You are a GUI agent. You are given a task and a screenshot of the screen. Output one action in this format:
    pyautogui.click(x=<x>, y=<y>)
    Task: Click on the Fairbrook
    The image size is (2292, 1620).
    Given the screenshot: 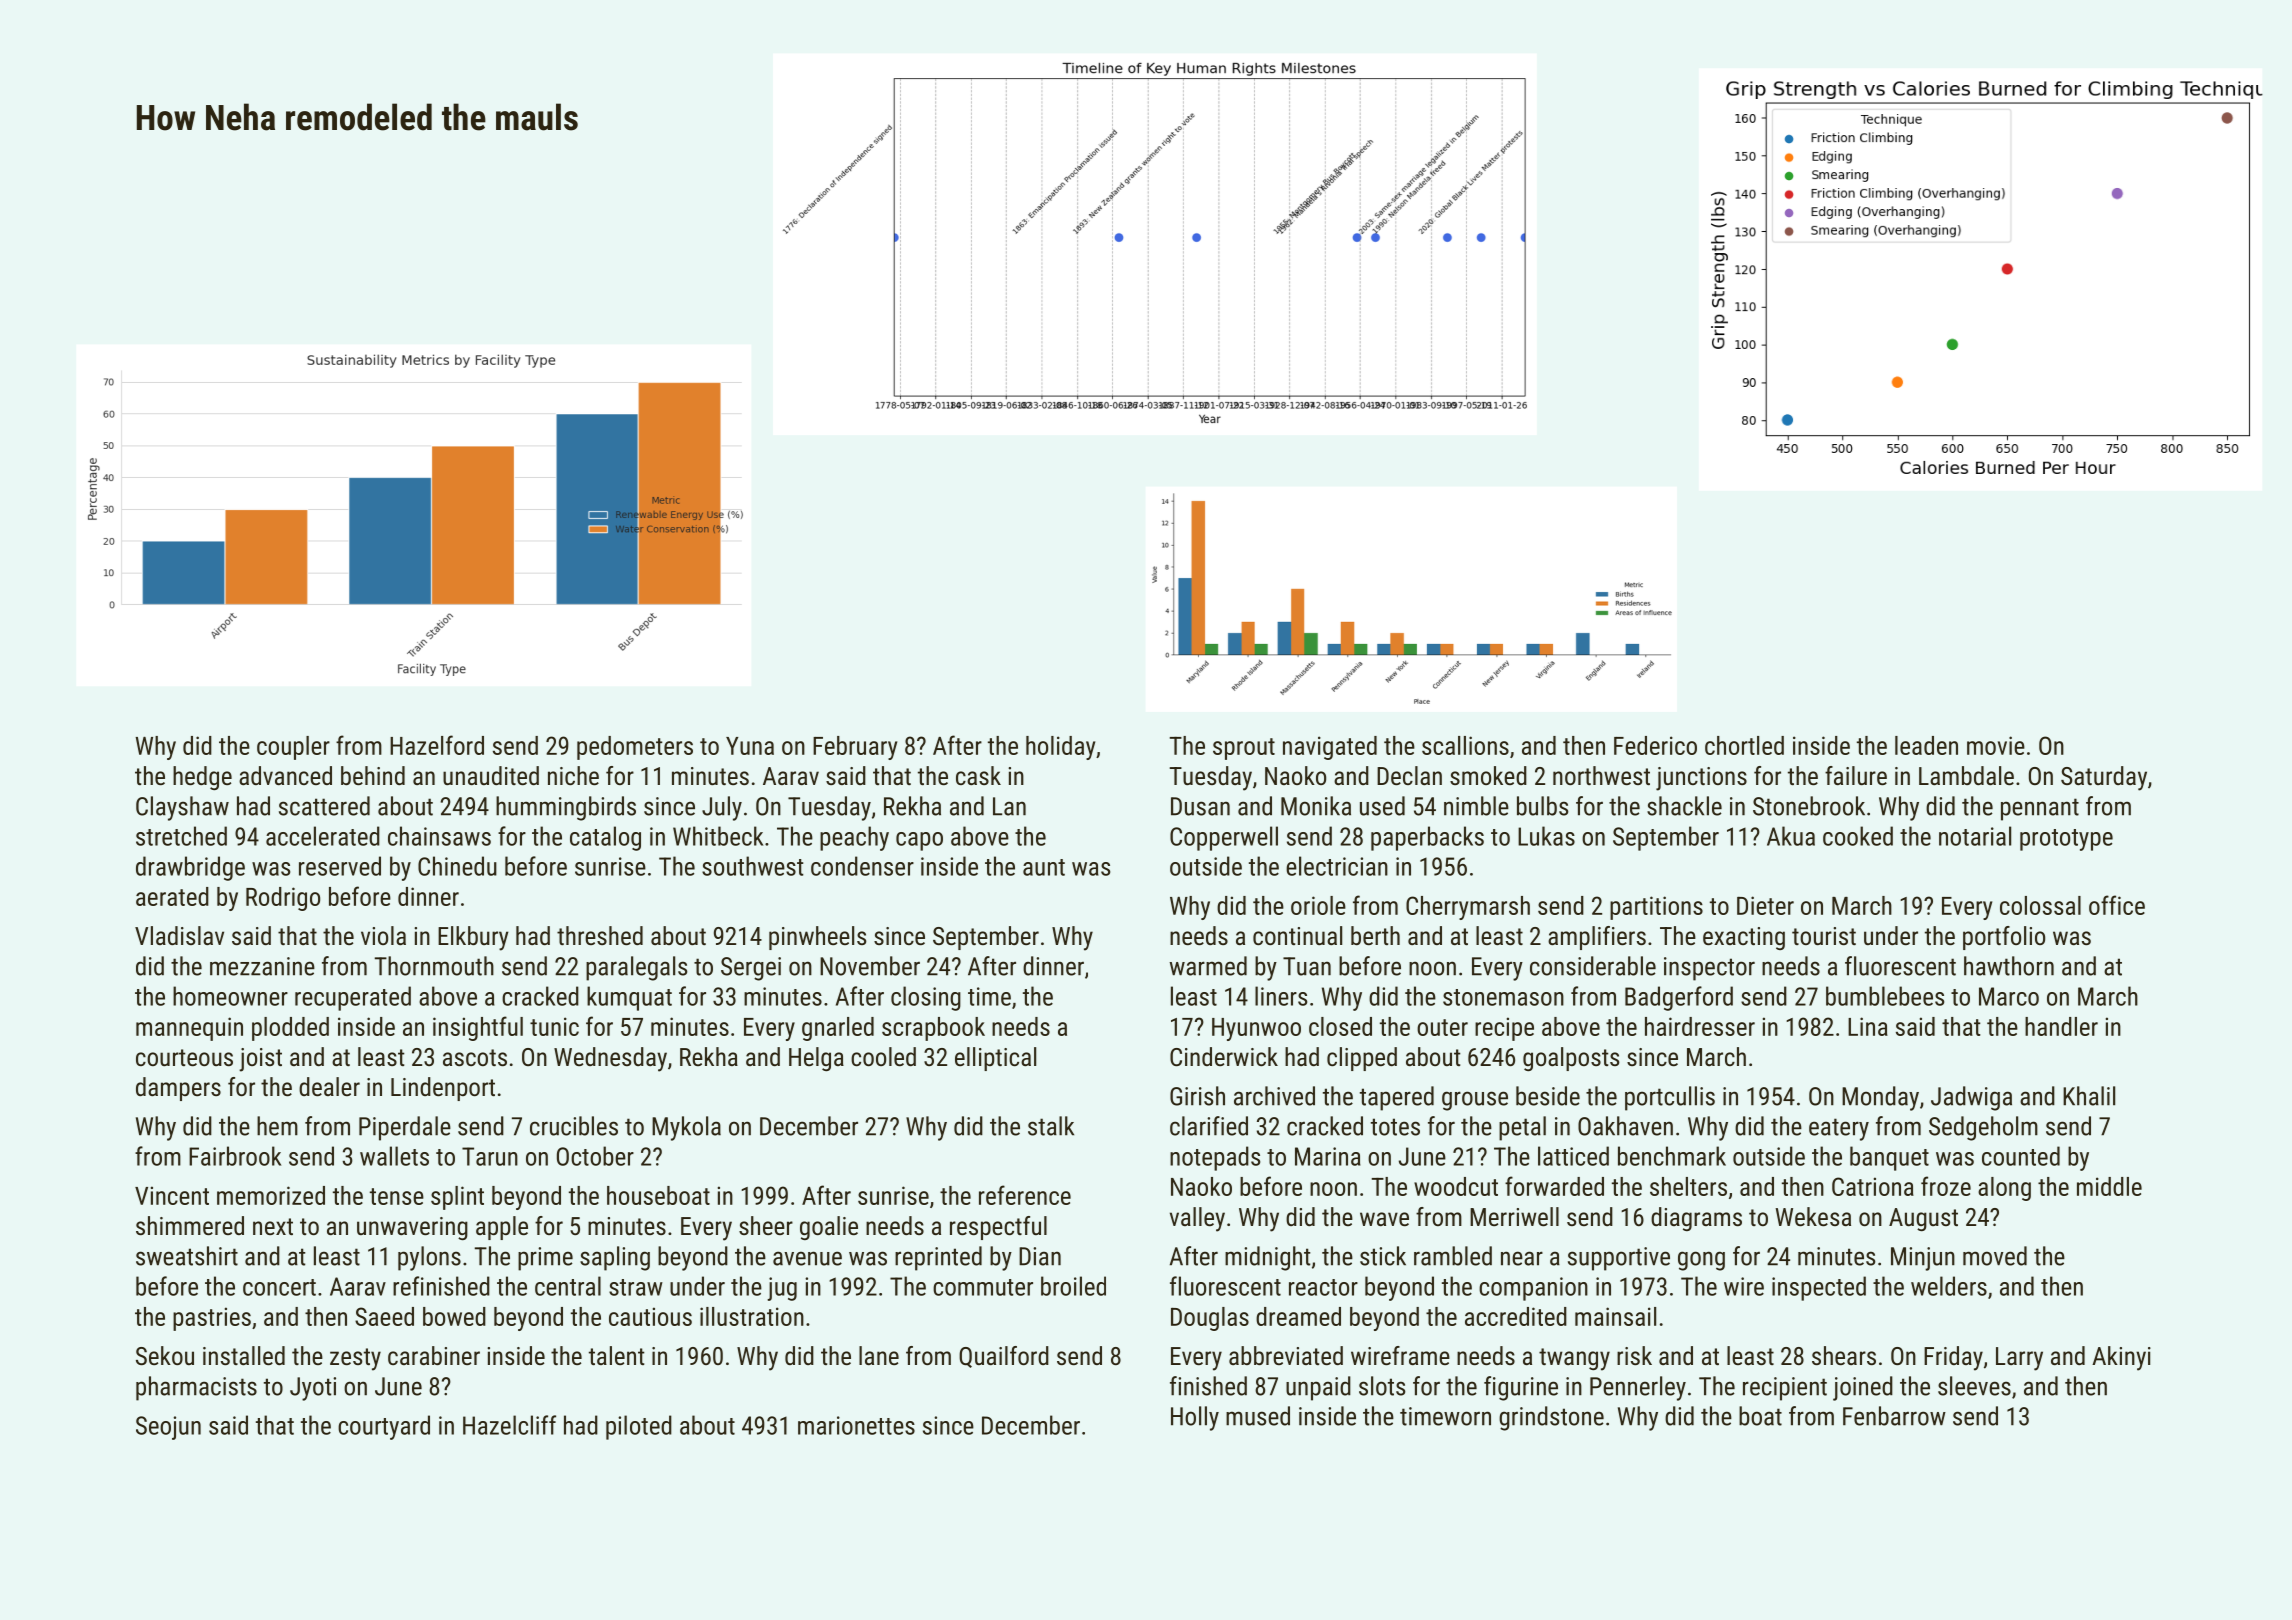 What is the action you would take?
    pyautogui.click(x=235, y=1156)
